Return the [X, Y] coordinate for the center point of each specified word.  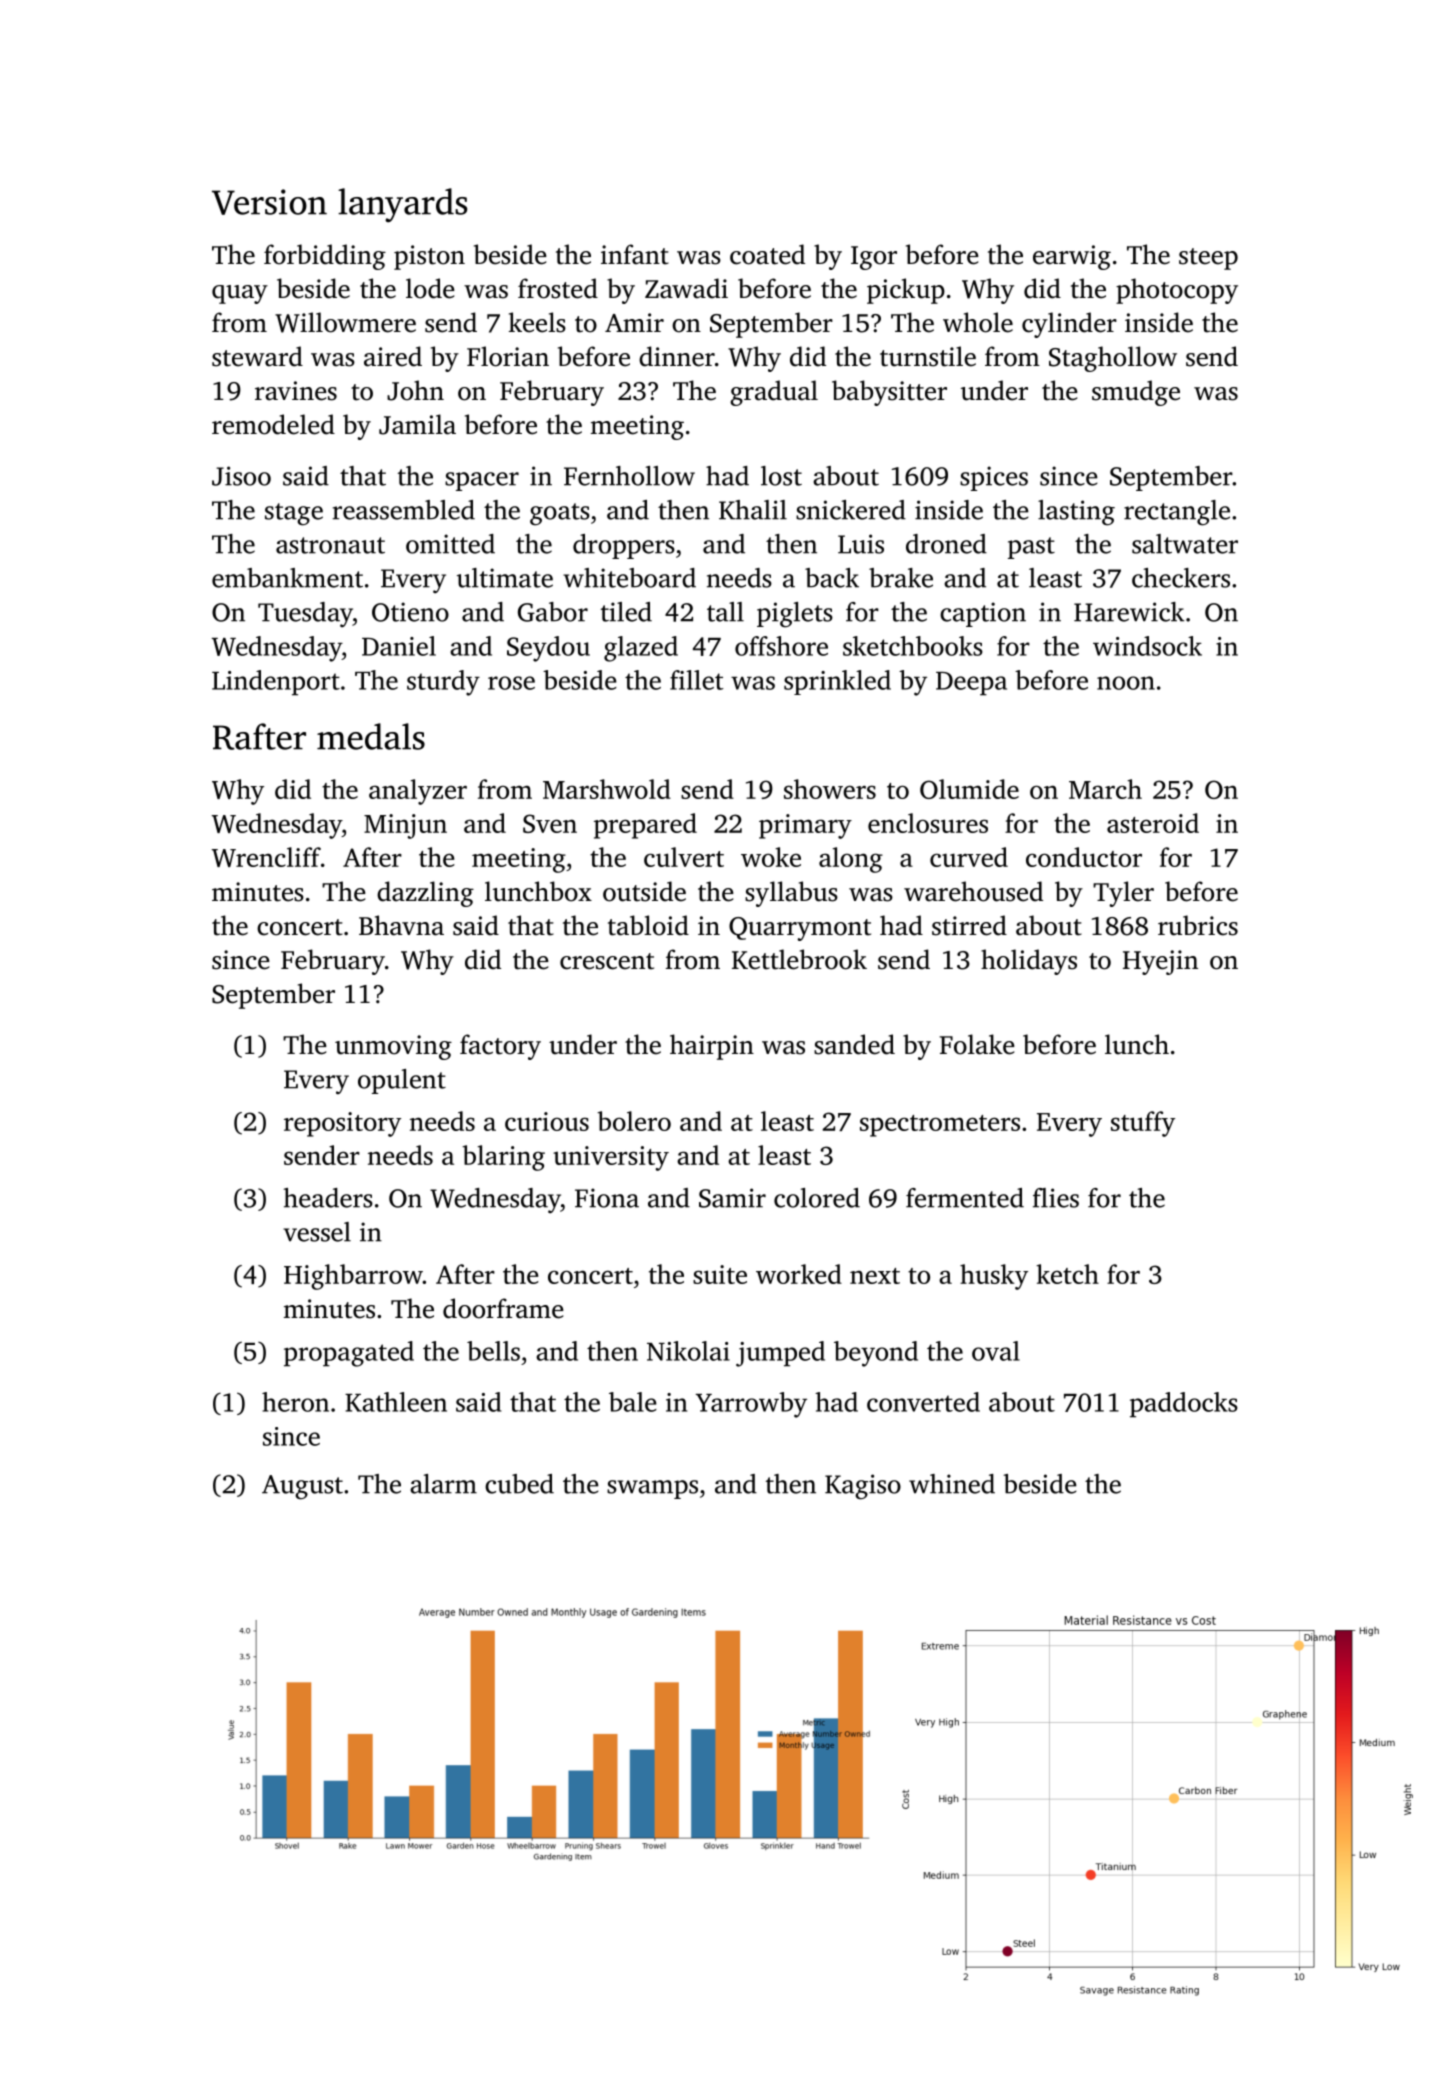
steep [1208, 259]
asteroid [1153, 823]
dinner [677, 356]
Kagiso [863, 1487]
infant [635, 254]
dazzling [425, 894]
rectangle [1177, 513]
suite [720, 1274]
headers [328, 1198]
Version [269, 202]
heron [295, 1402]
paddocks [1184, 1405]
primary [805, 826]
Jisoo [241, 476]
